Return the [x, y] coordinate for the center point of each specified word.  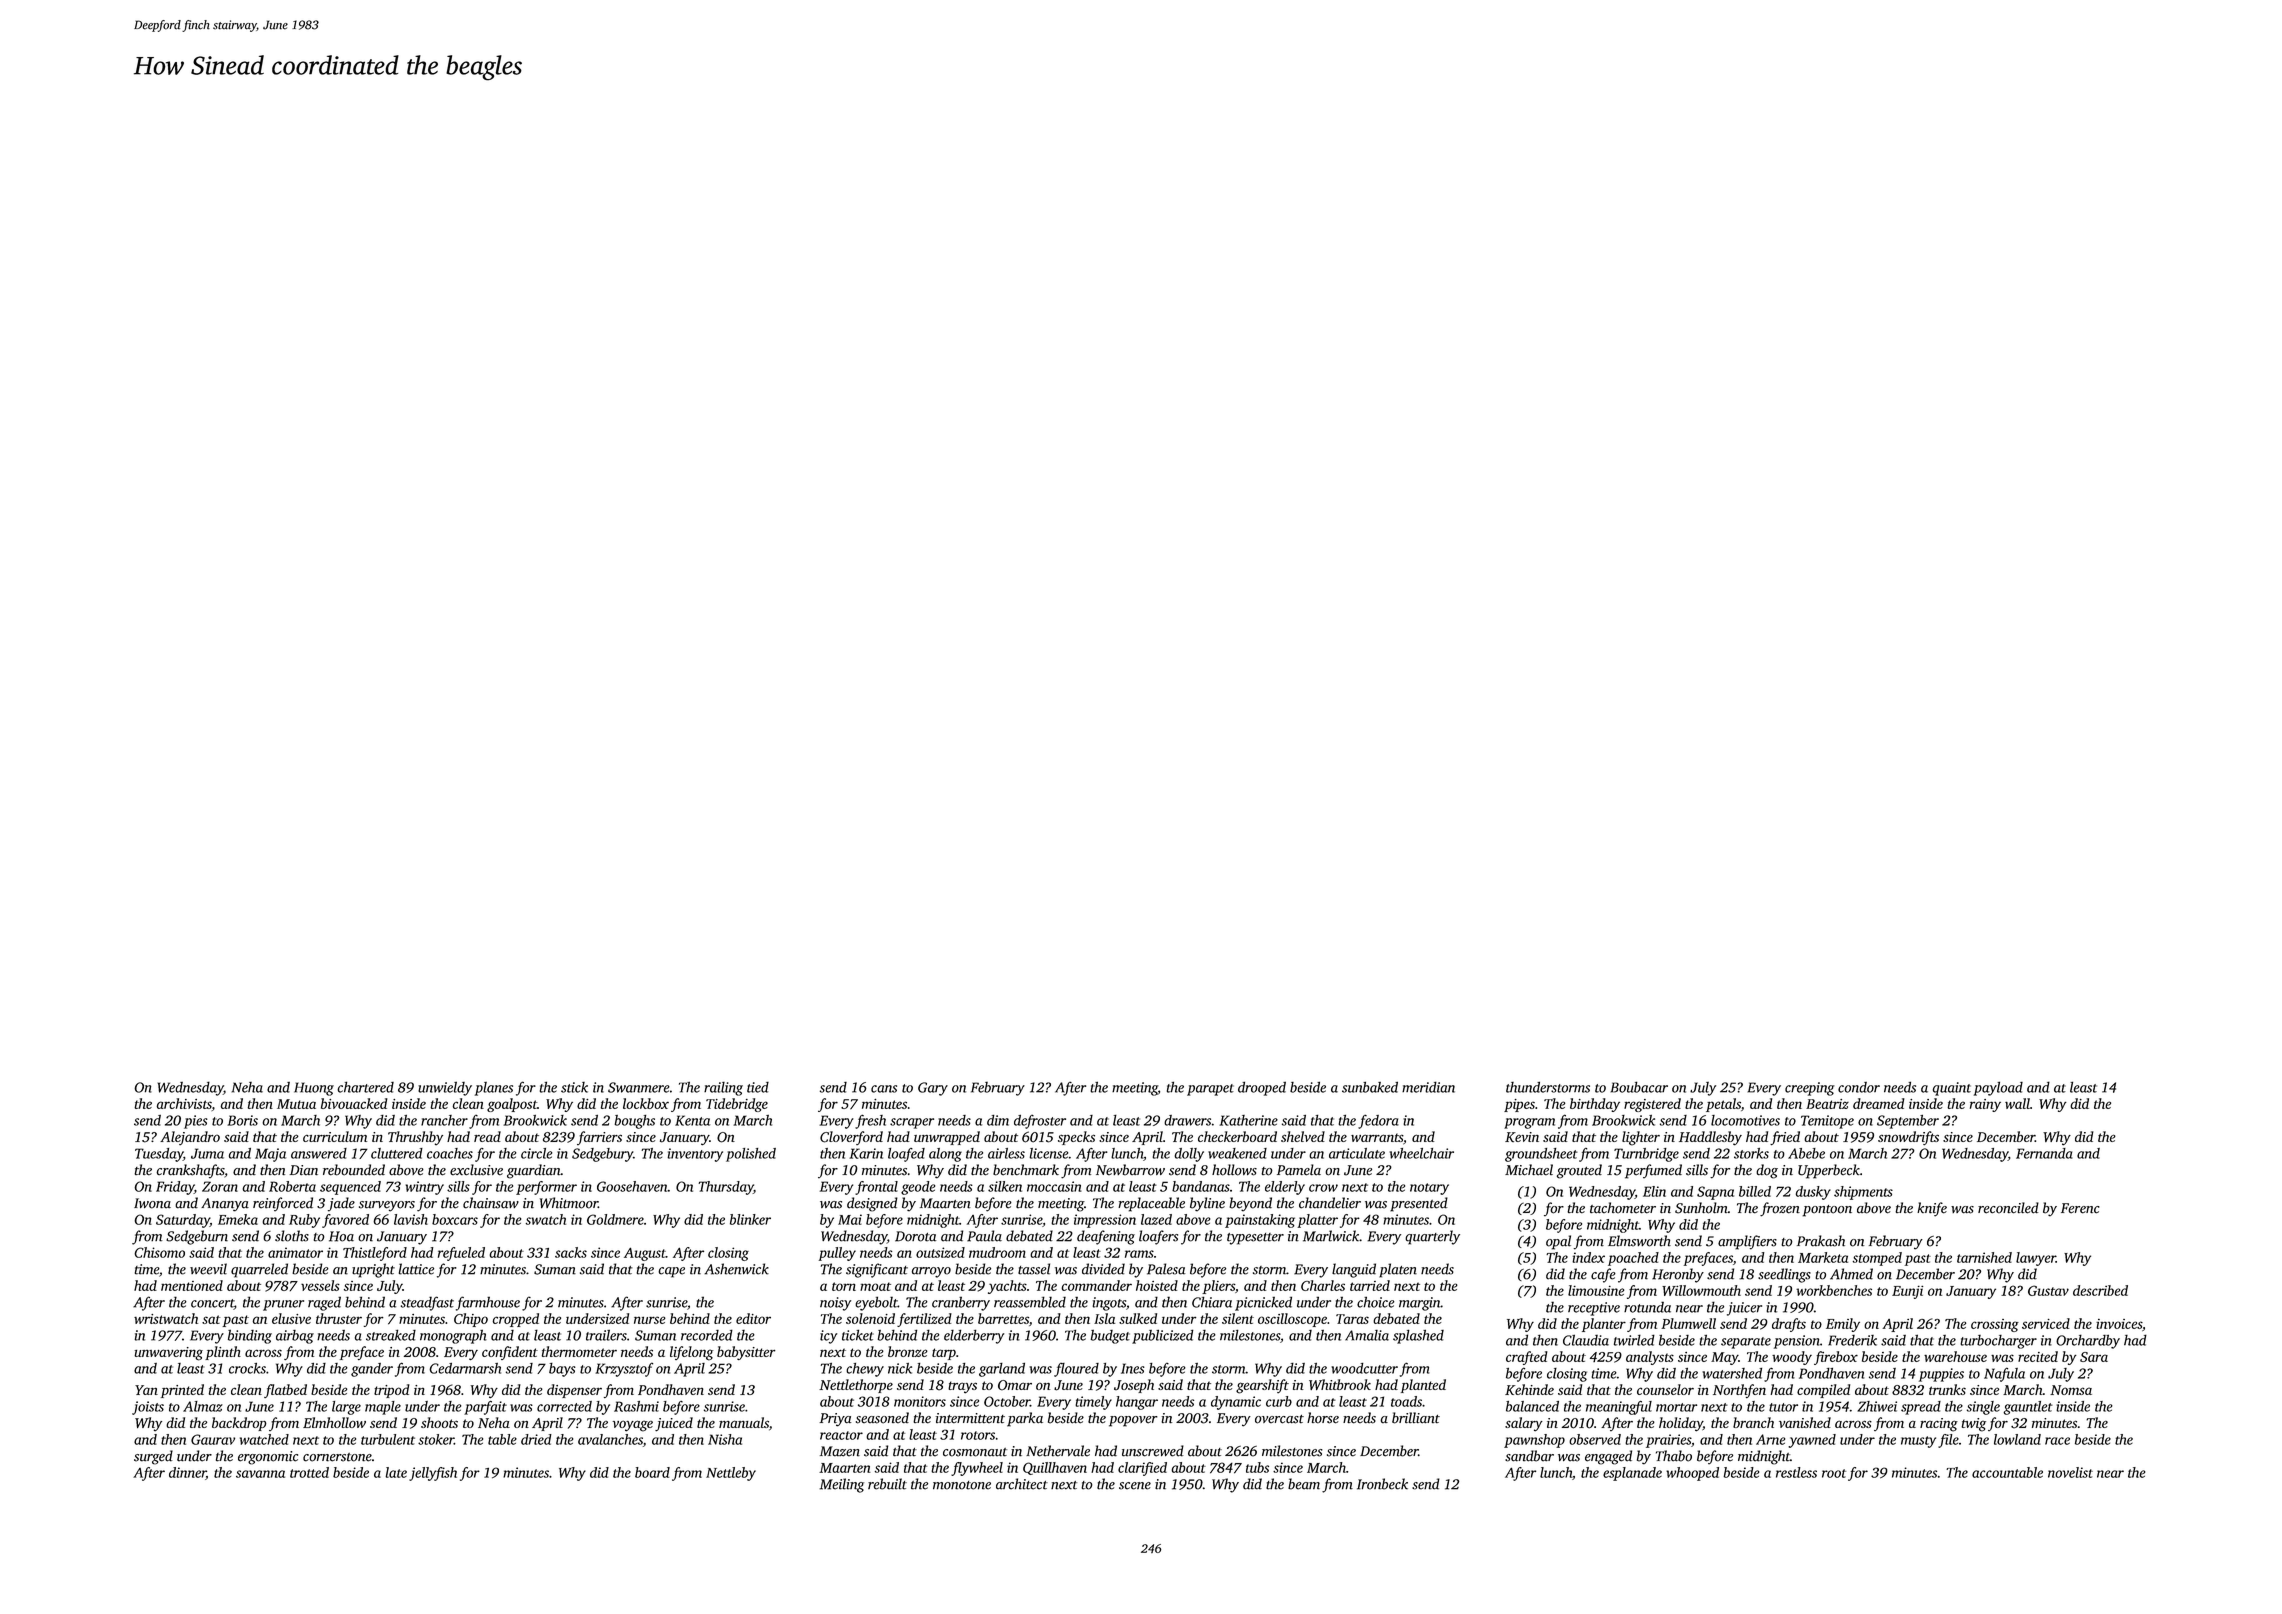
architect [1022, 1484]
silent [1238, 1318]
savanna [260, 1474]
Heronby [1678, 1275]
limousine [1596, 1290]
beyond [1250, 1204]
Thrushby [415, 1138]
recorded [707, 1335]
